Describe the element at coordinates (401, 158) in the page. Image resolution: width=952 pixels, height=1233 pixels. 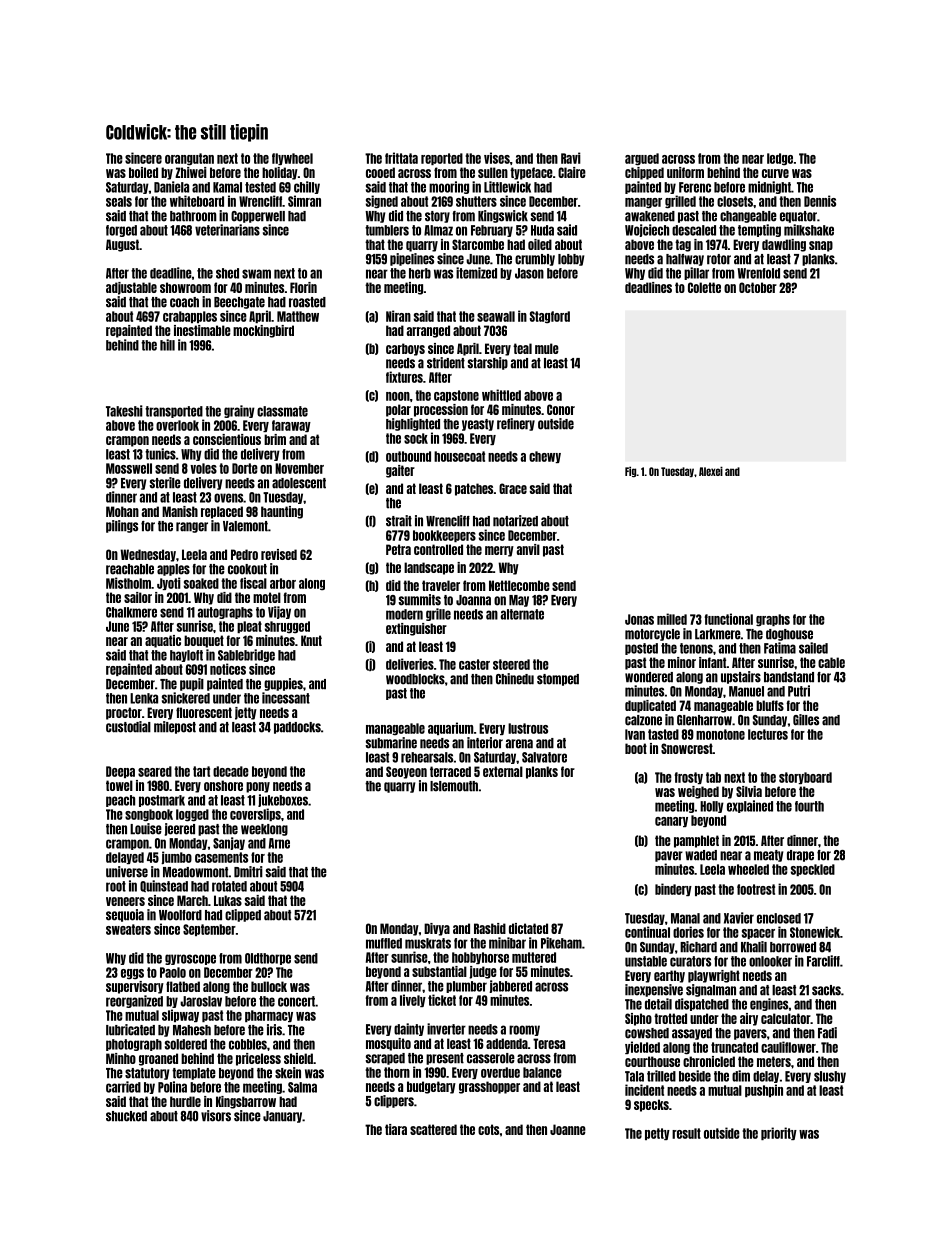
I see `frittata` at that location.
